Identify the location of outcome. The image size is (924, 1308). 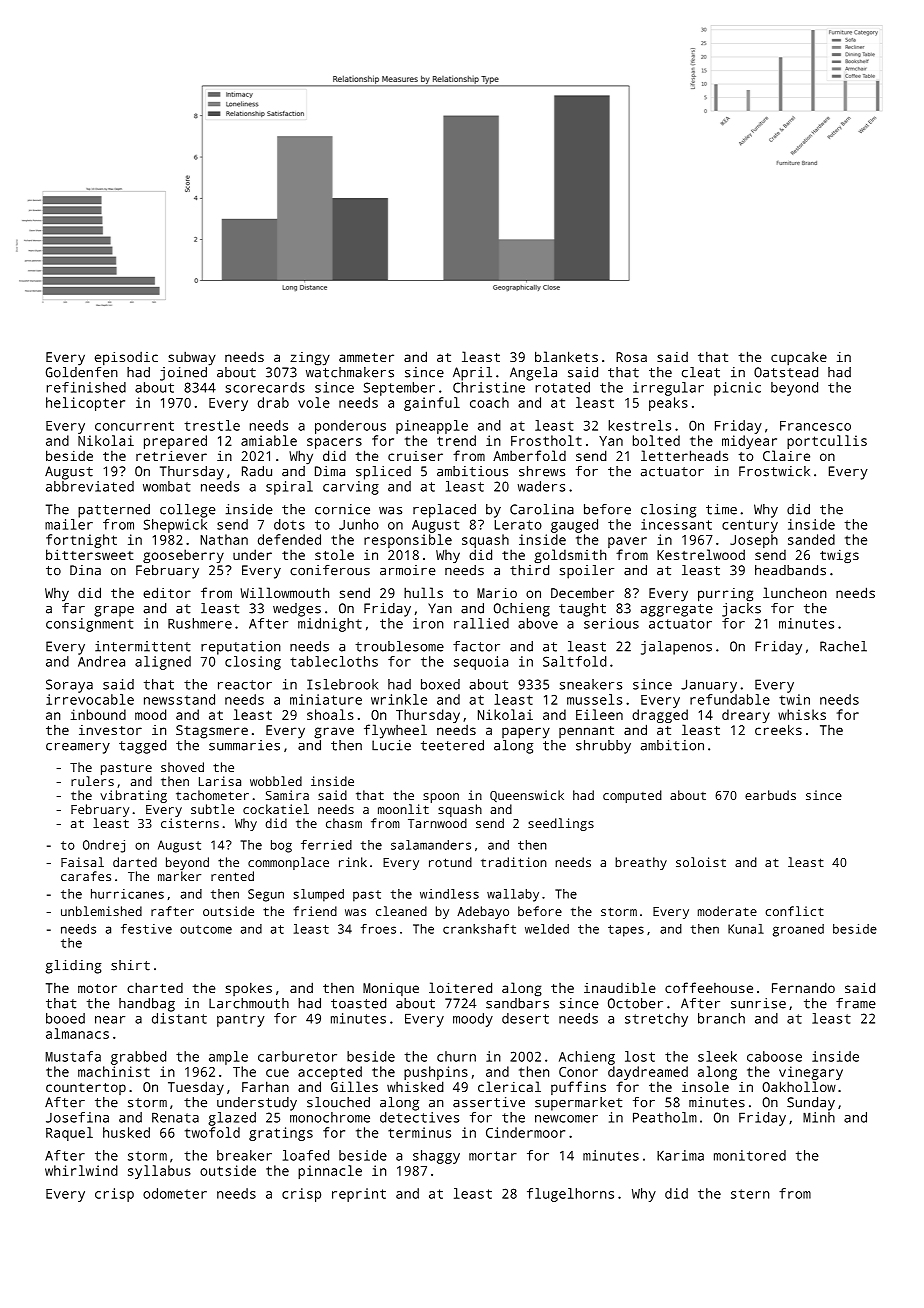
(206, 929).
